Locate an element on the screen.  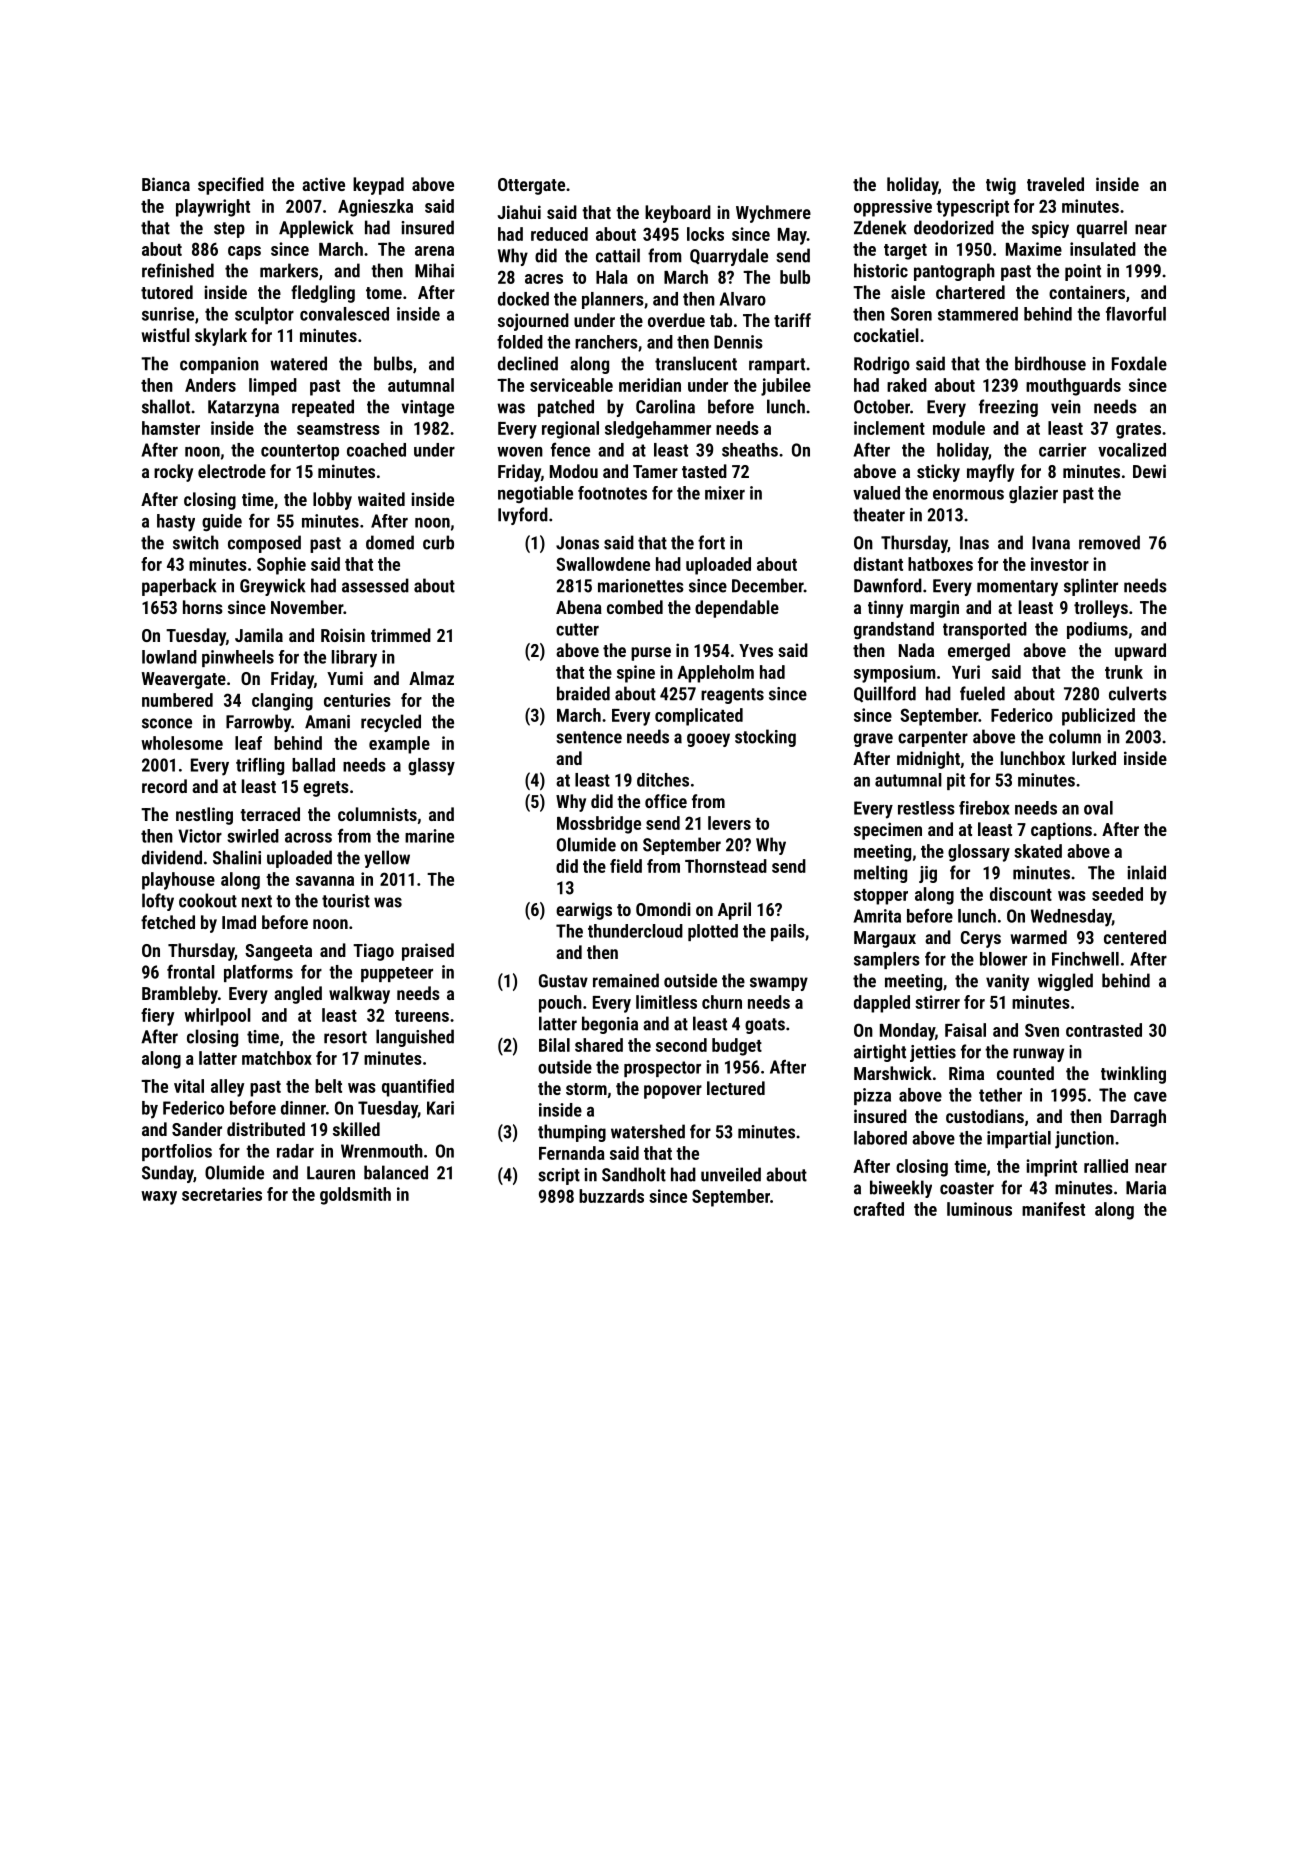
traveled is located at coordinates (1055, 184).
